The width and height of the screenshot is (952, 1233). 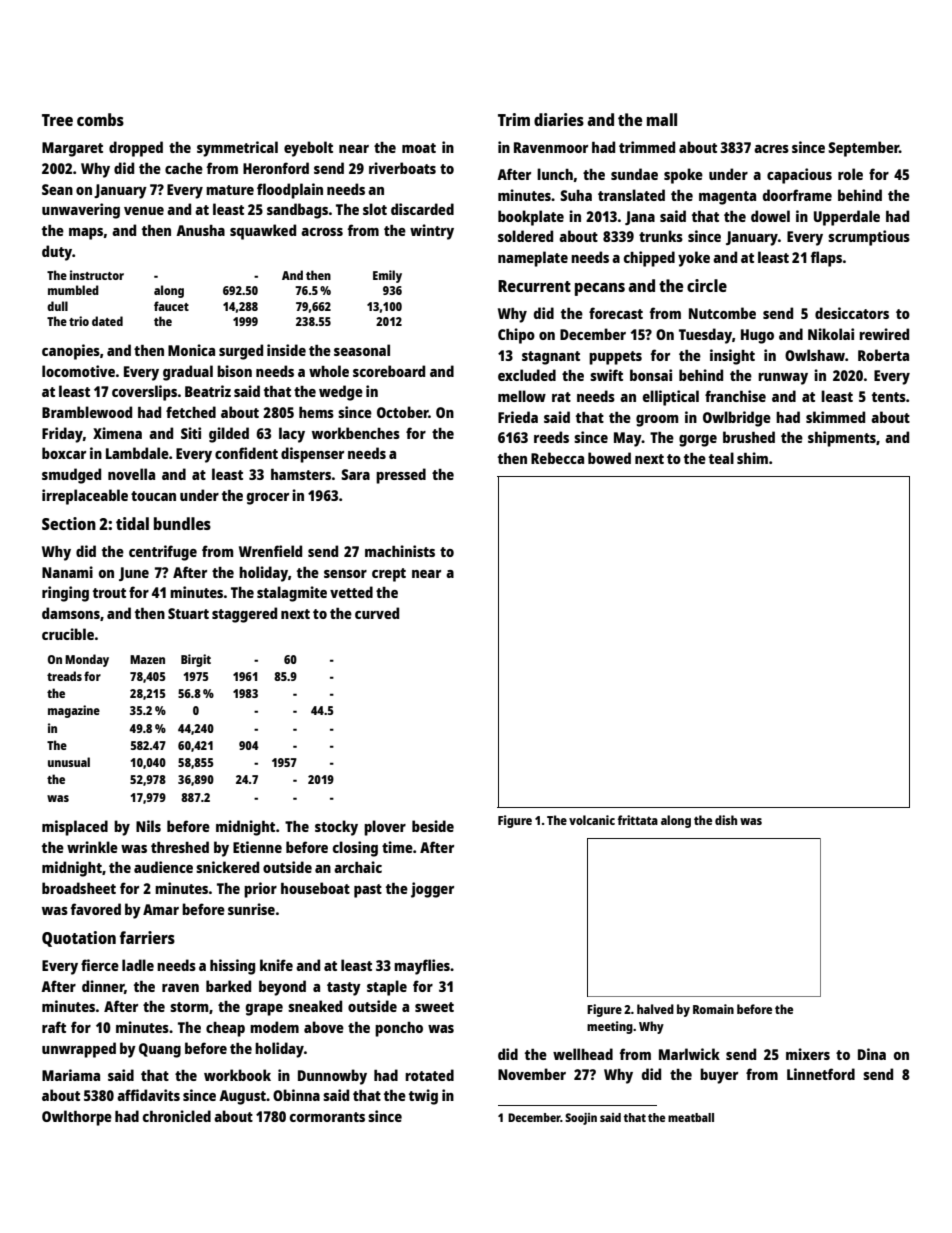 I want to click on dowel, so click(x=770, y=216).
